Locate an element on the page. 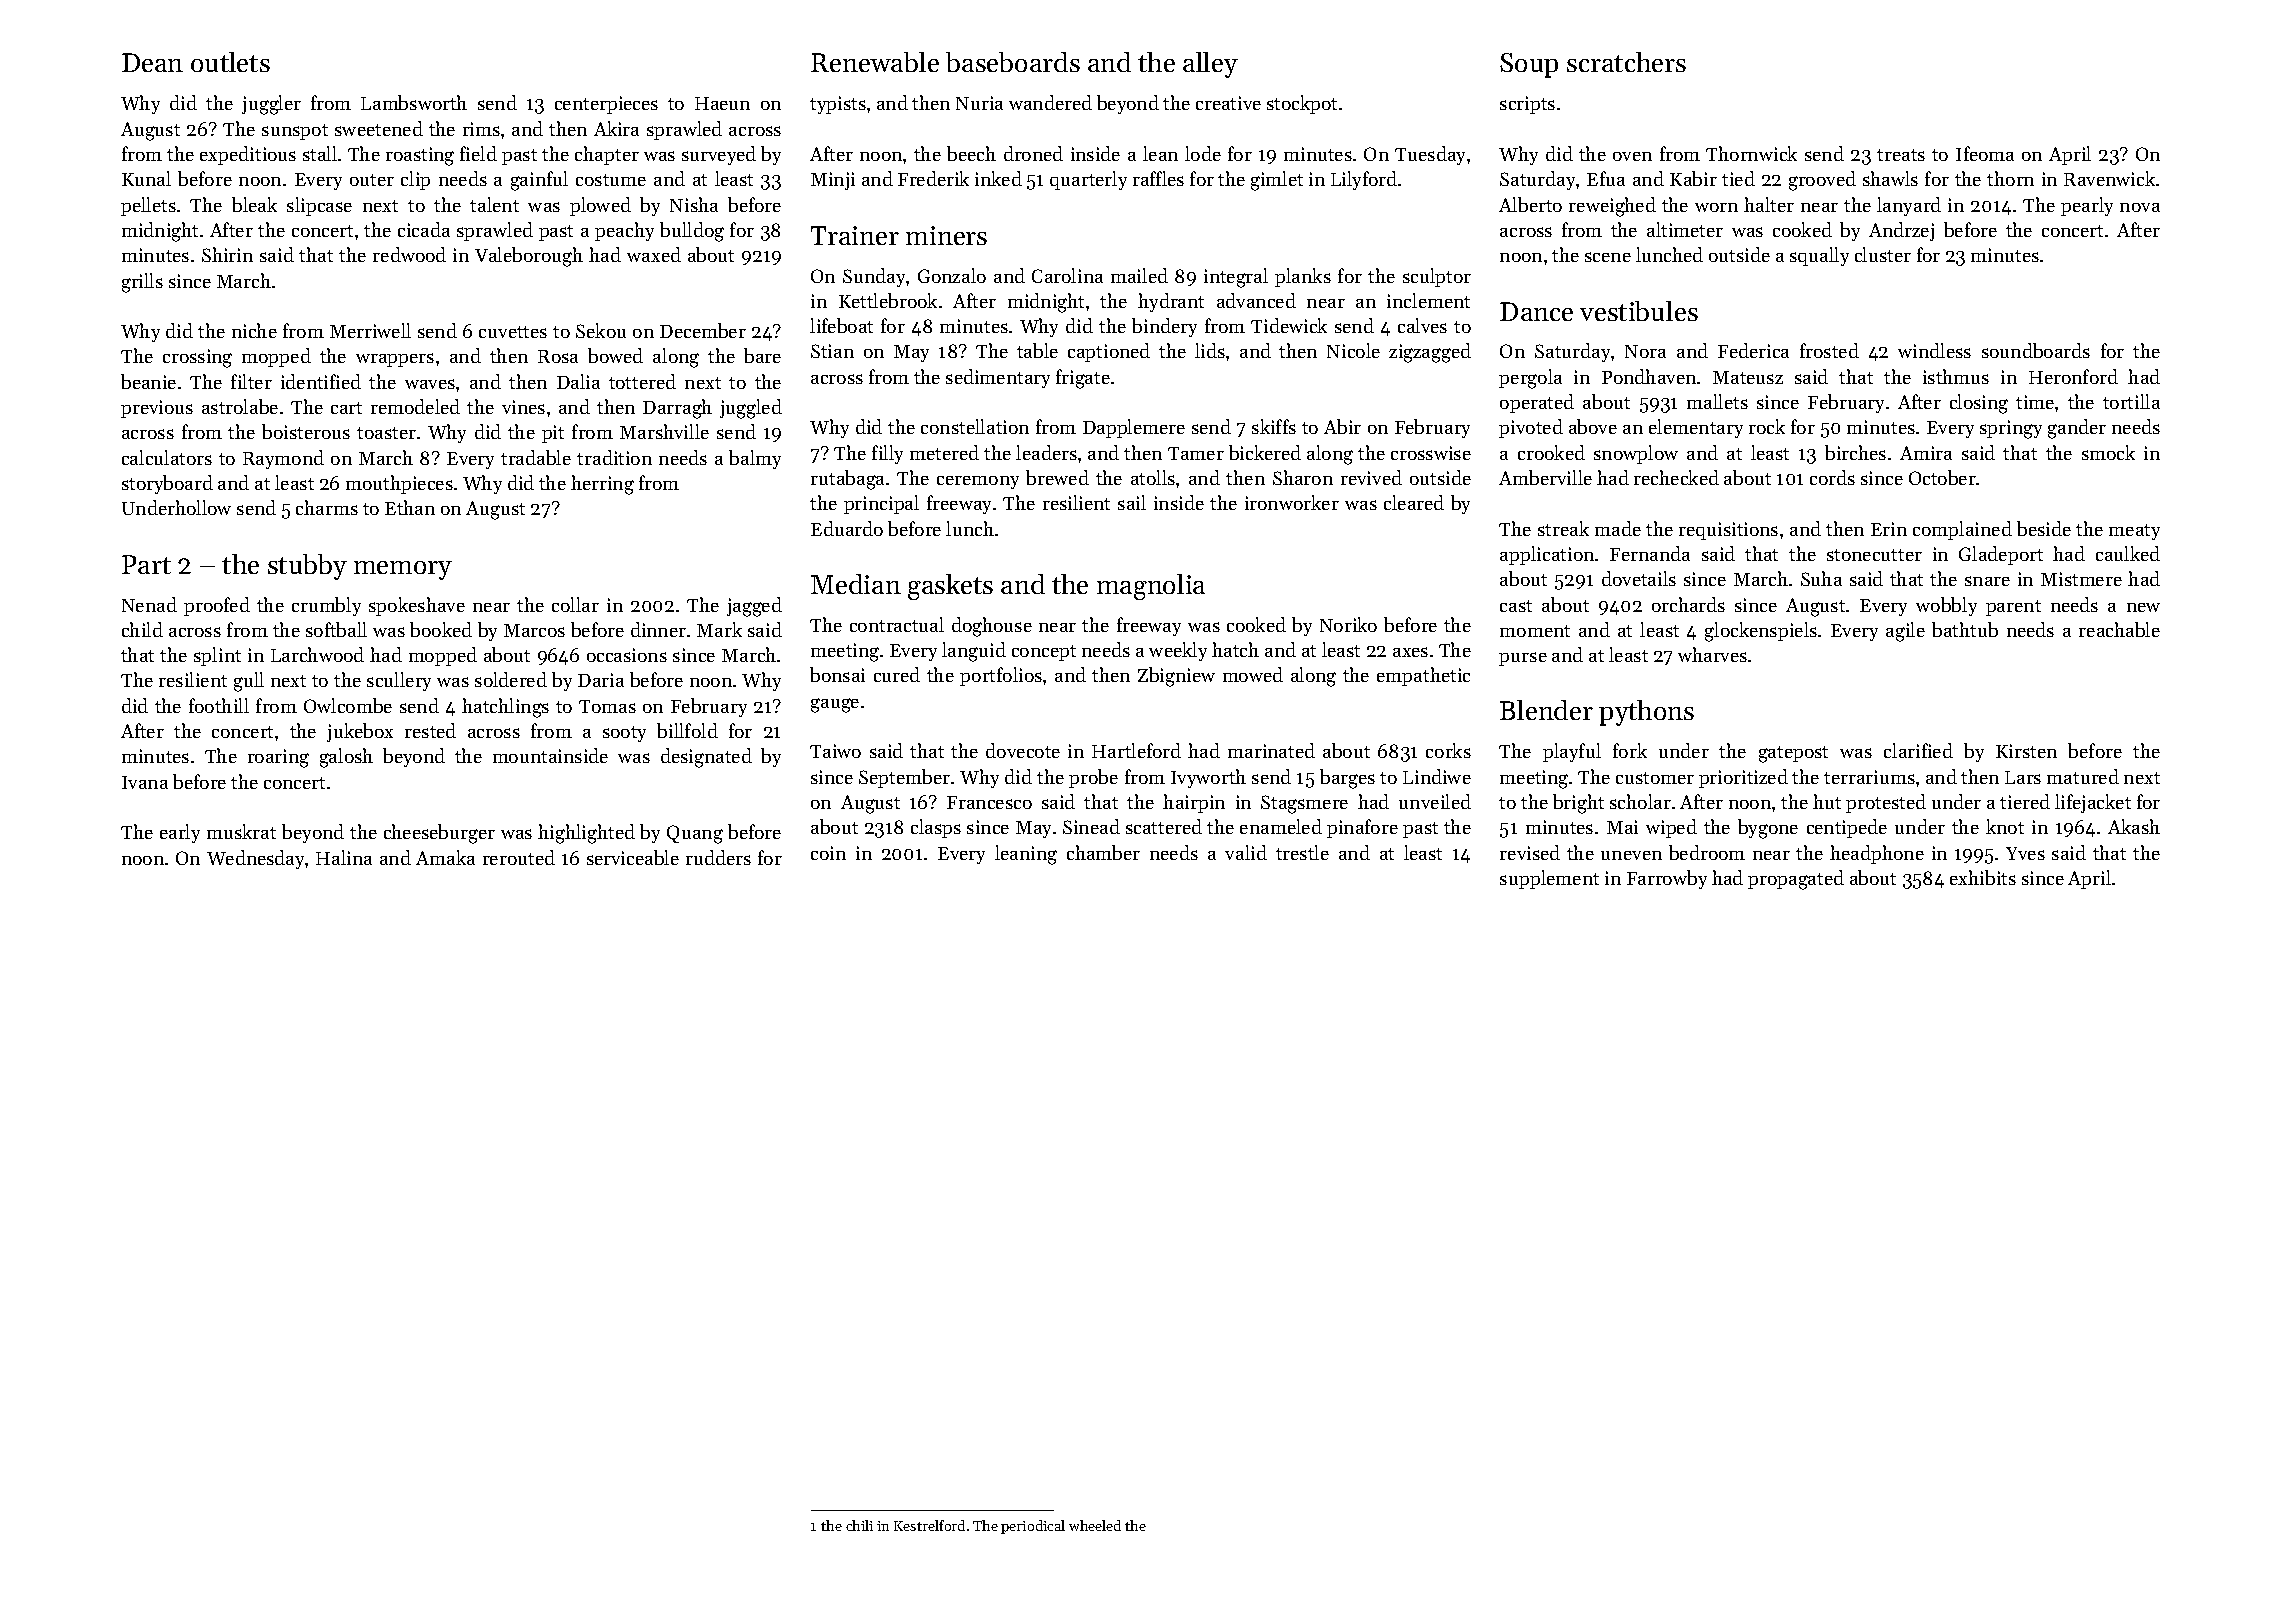  planks is located at coordinates (1303, 277).
